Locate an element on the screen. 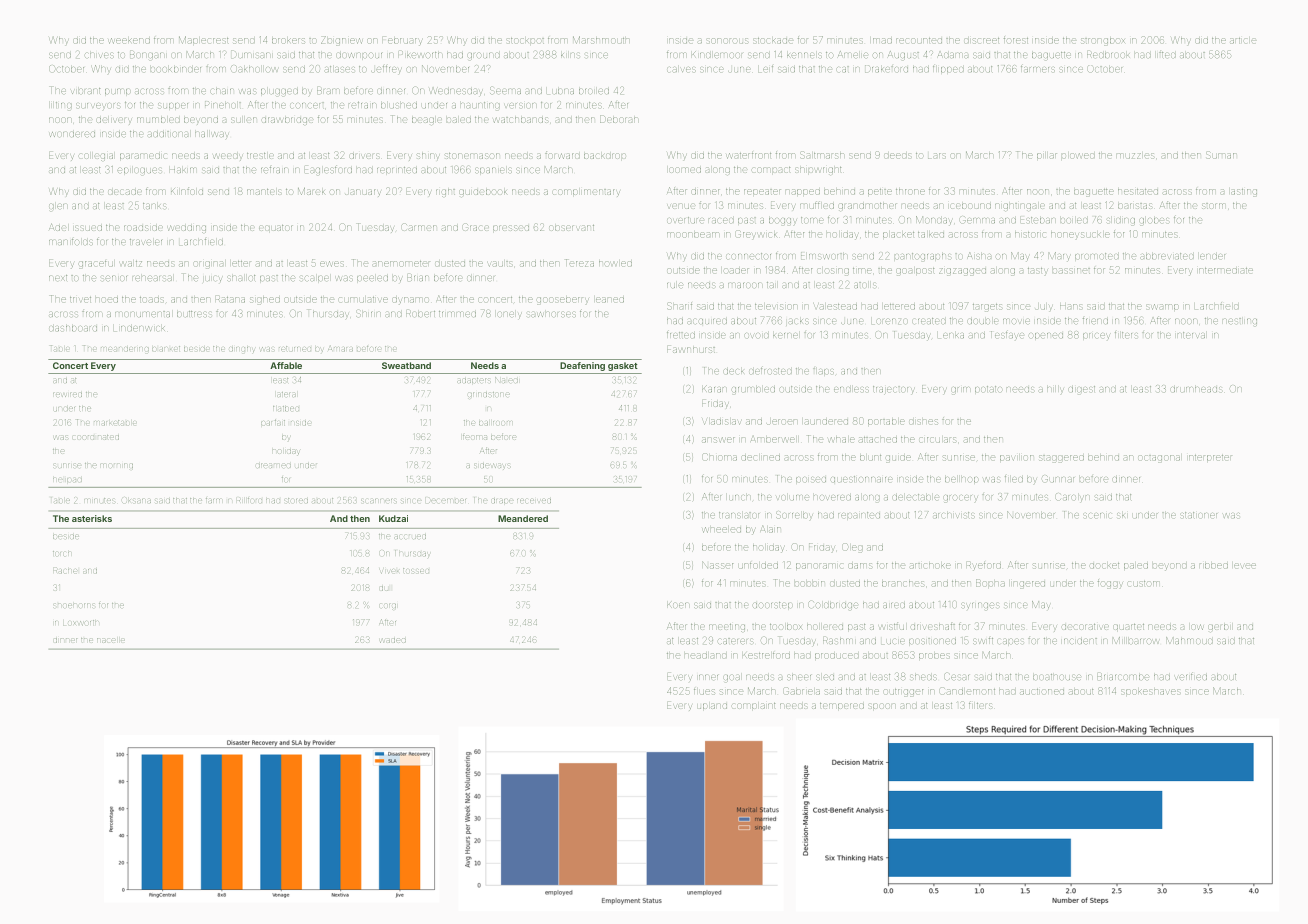  pillar is located at coordinates (1047, 156).
